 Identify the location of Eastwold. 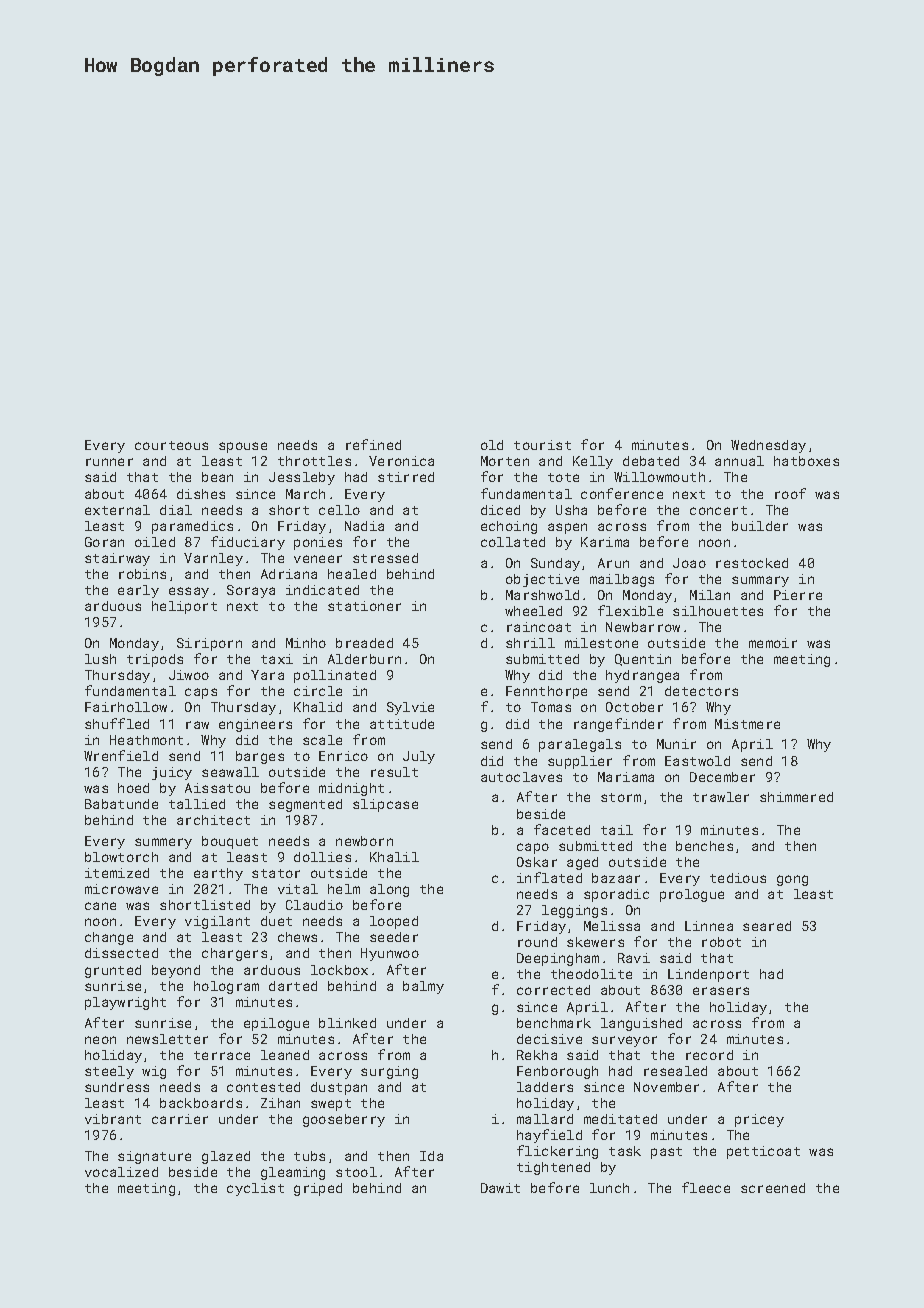
(697, 761).
